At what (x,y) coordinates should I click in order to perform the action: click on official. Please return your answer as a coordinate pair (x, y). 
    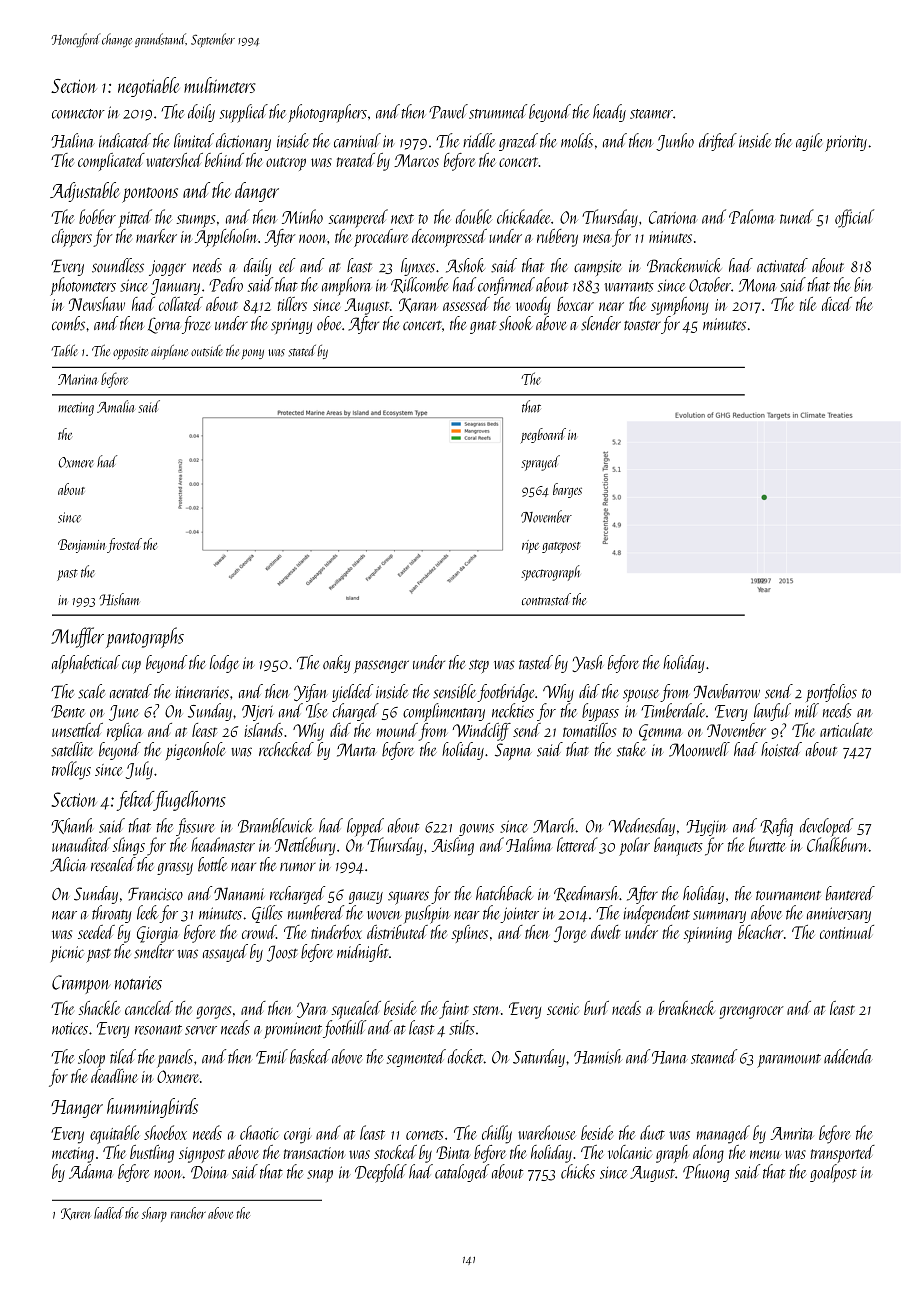
    Looking at the image, I should click on (854, 218).
